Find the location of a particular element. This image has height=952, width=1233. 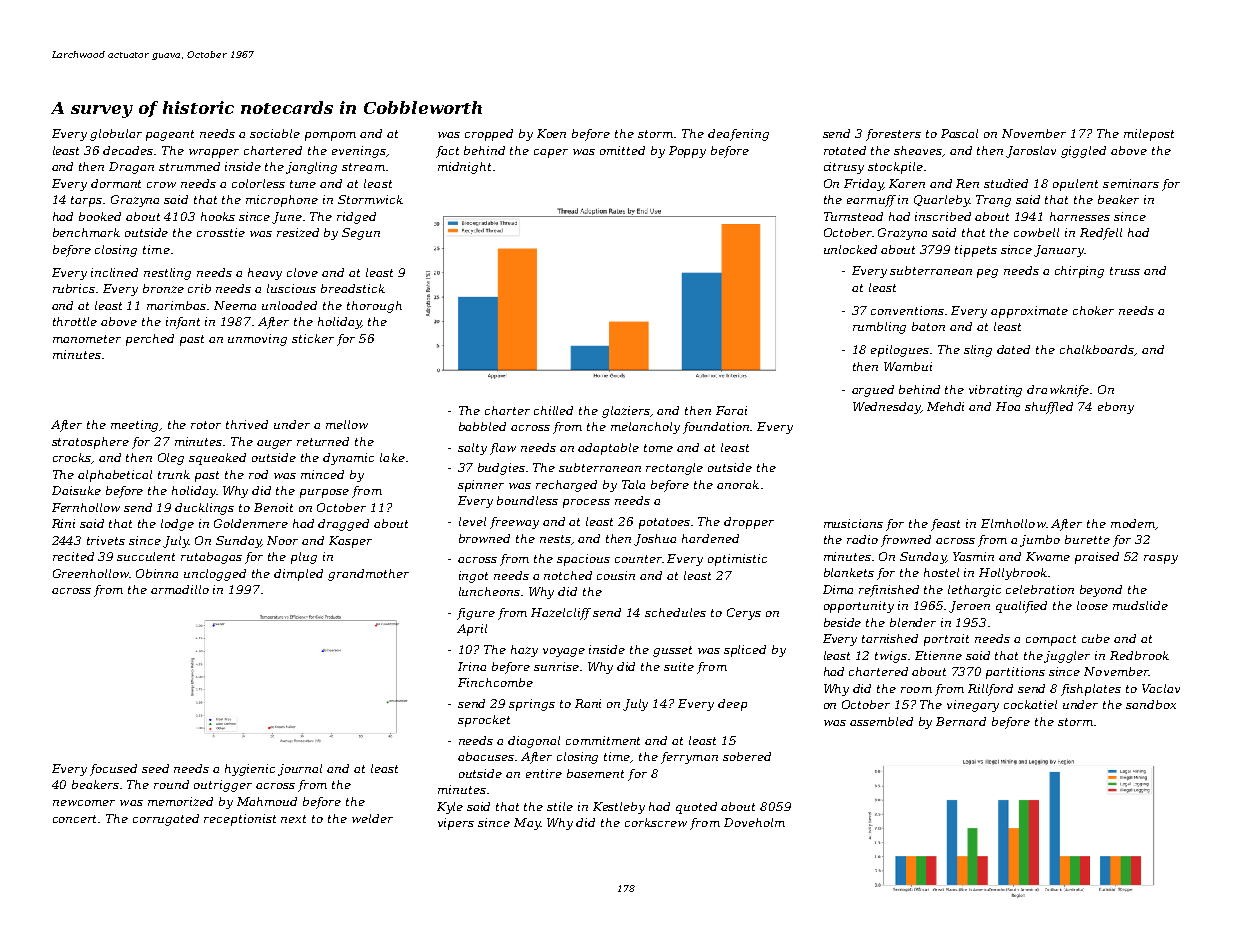

chilled is located at coordinates (553, 410).
